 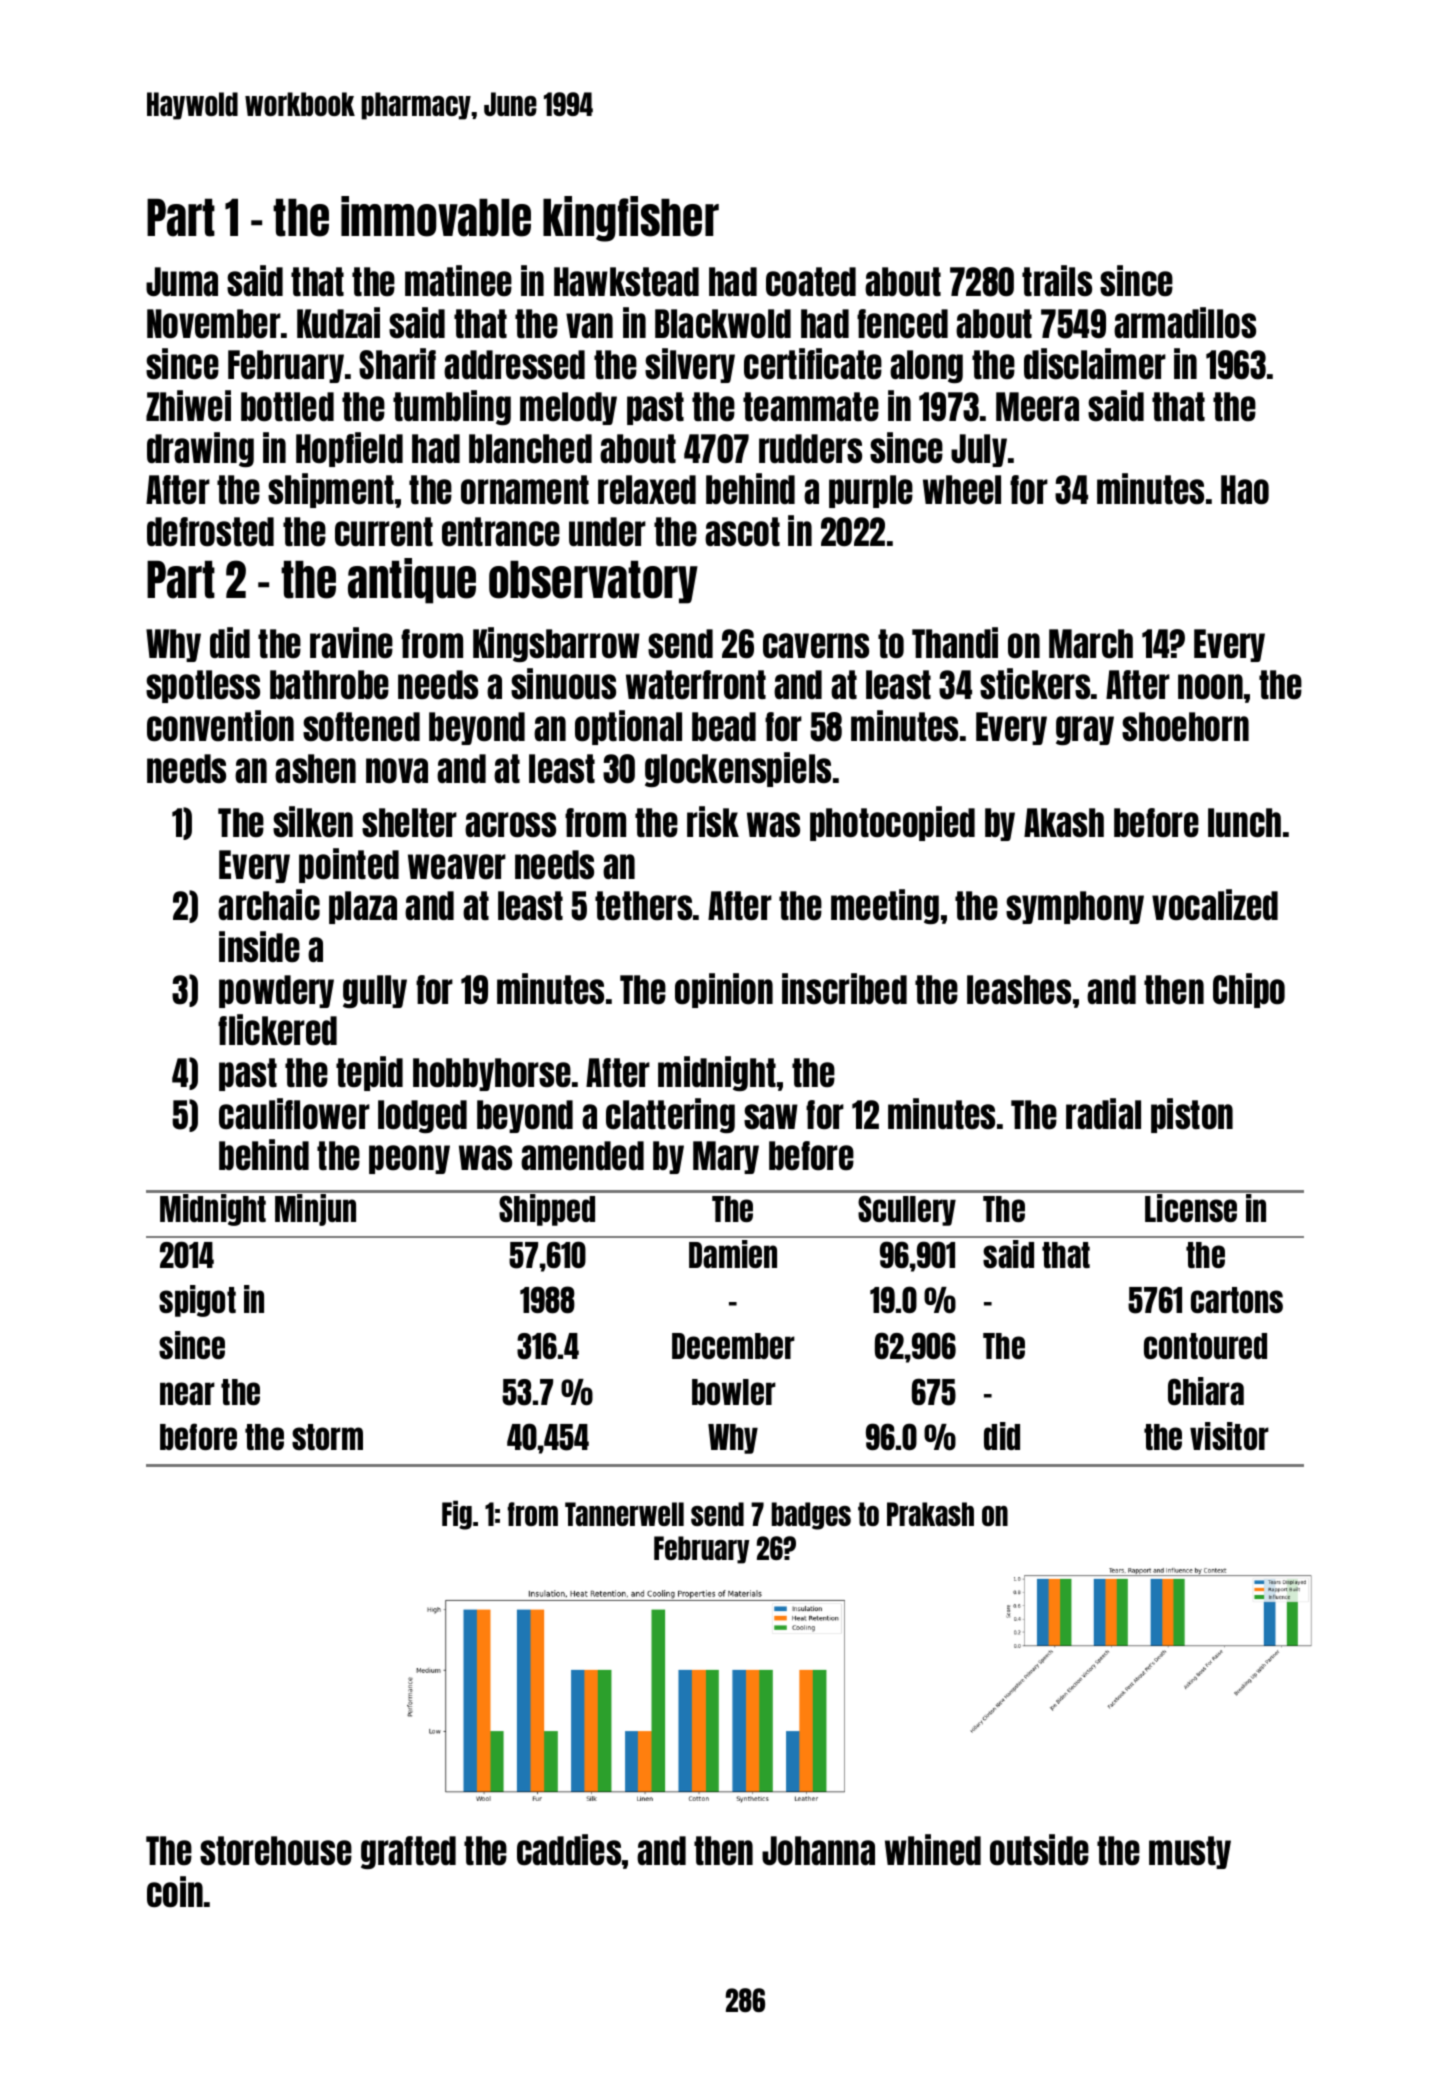 I want to click on stickers, so click(x=1035, y=683).
